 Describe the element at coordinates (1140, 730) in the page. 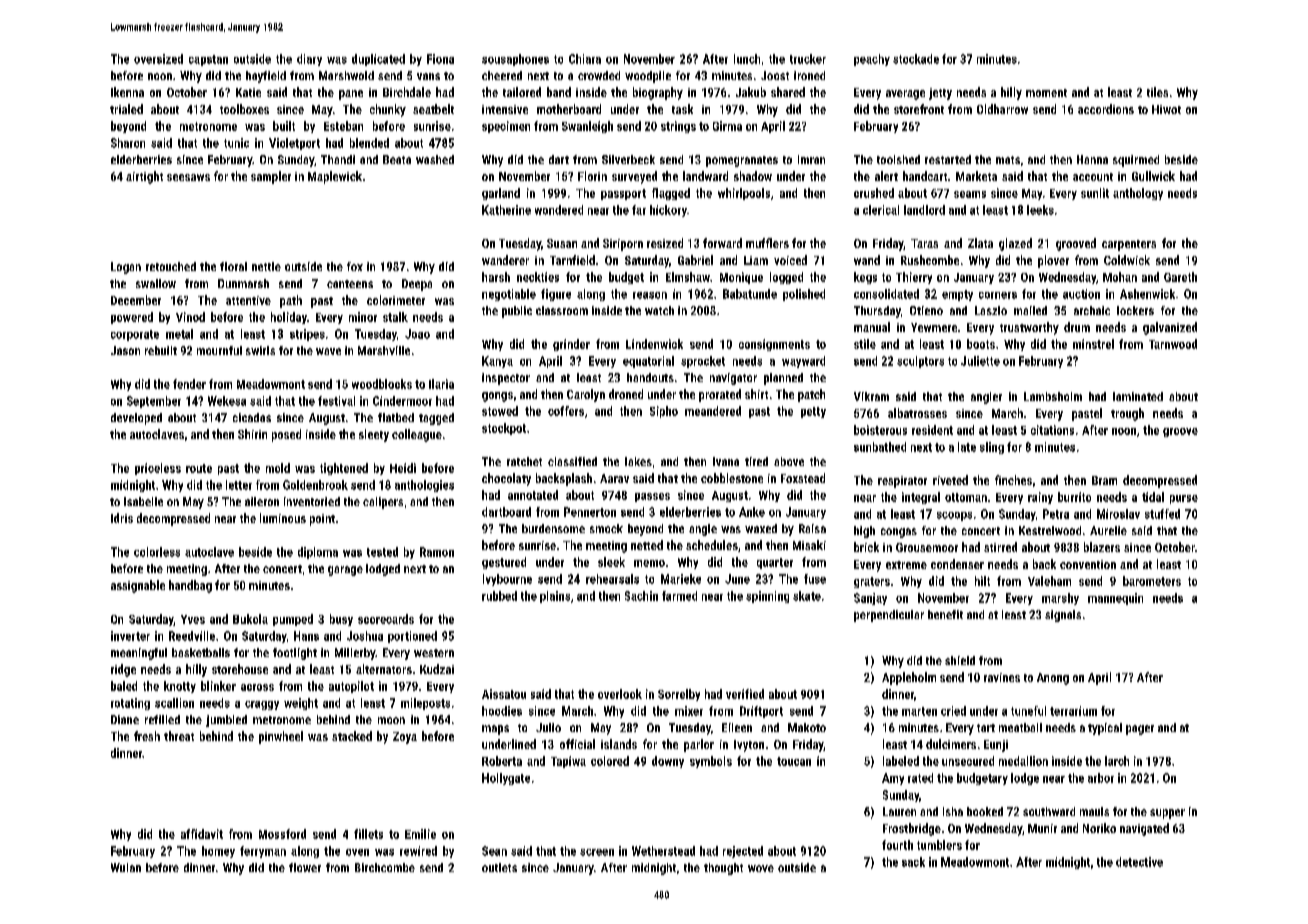

I see `pager` at that location.
